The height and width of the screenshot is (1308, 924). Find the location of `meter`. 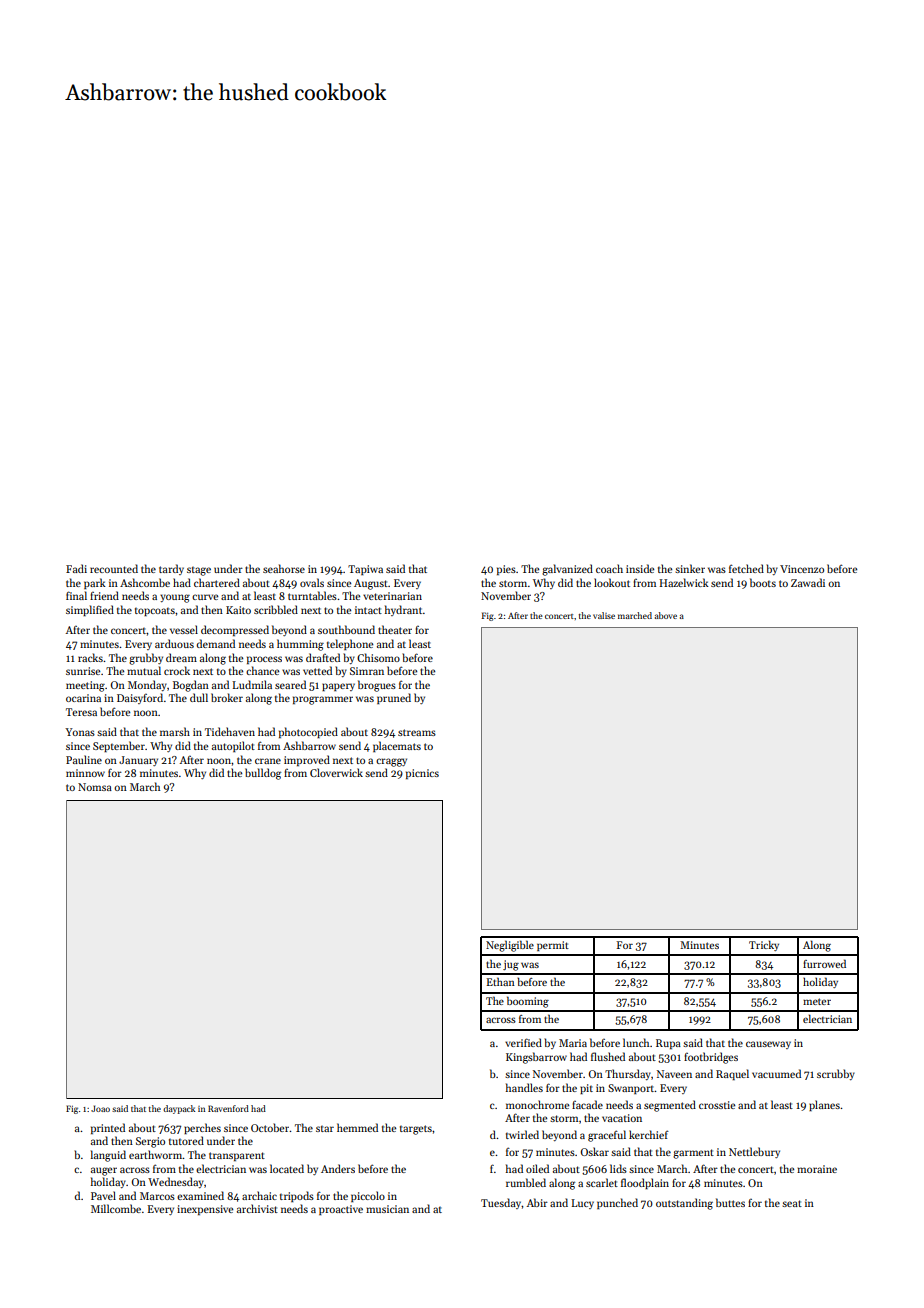

meter is located at coordinates (817, 1001).
